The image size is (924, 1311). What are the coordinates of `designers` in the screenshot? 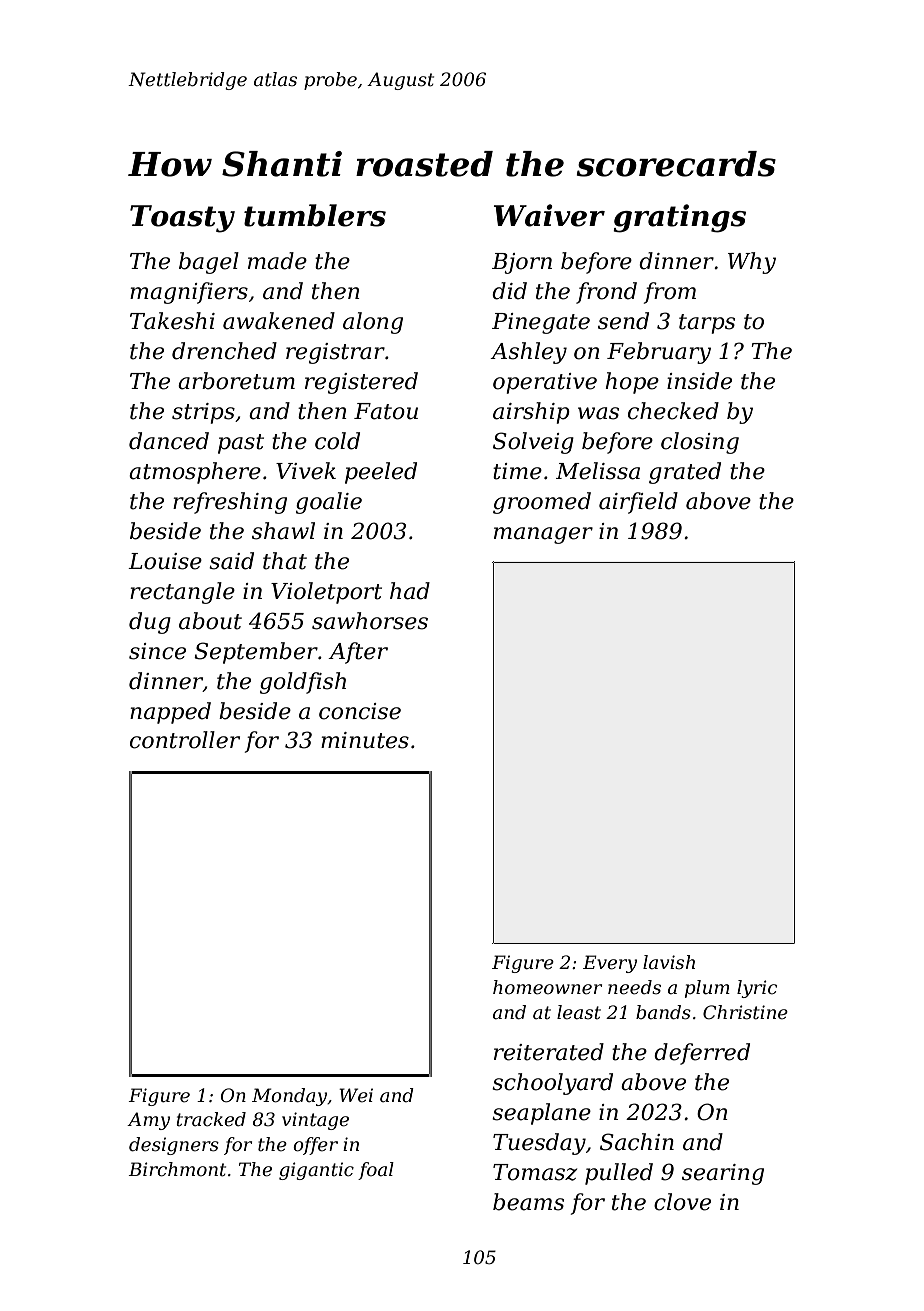 It's located at (174, 1146).
